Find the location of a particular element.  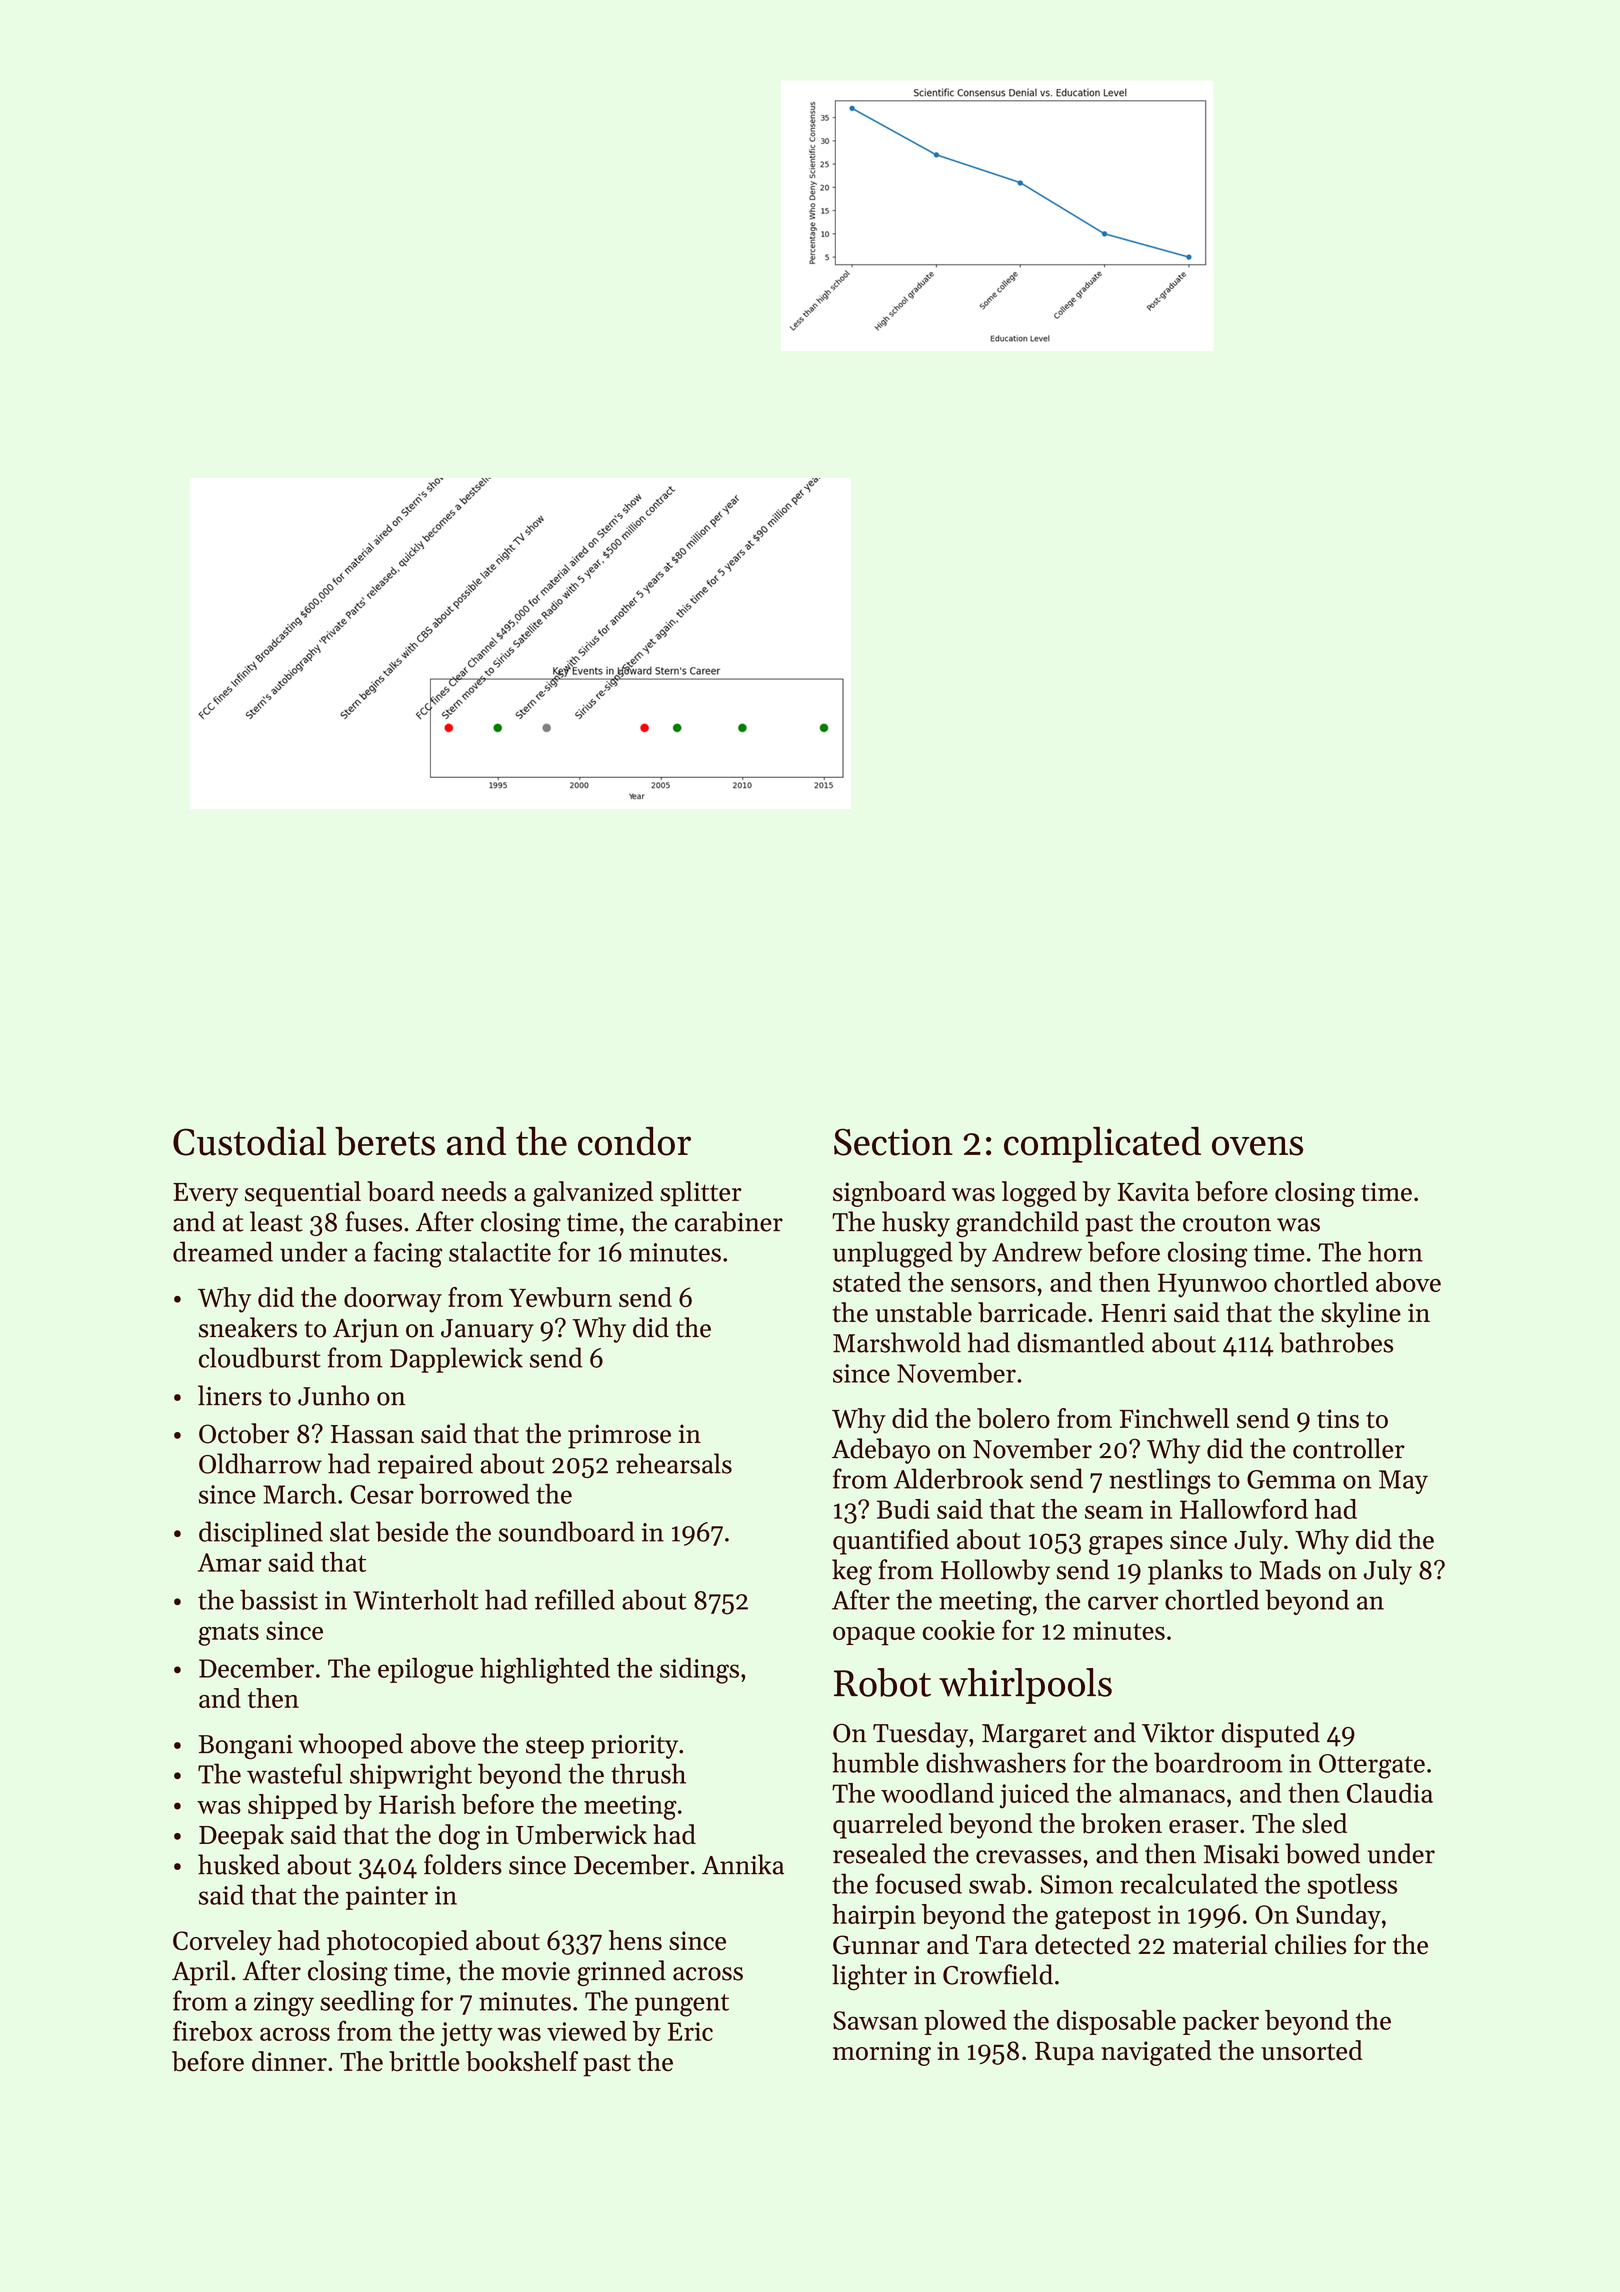

cloudburst is located at coordinates (260, 1357).
